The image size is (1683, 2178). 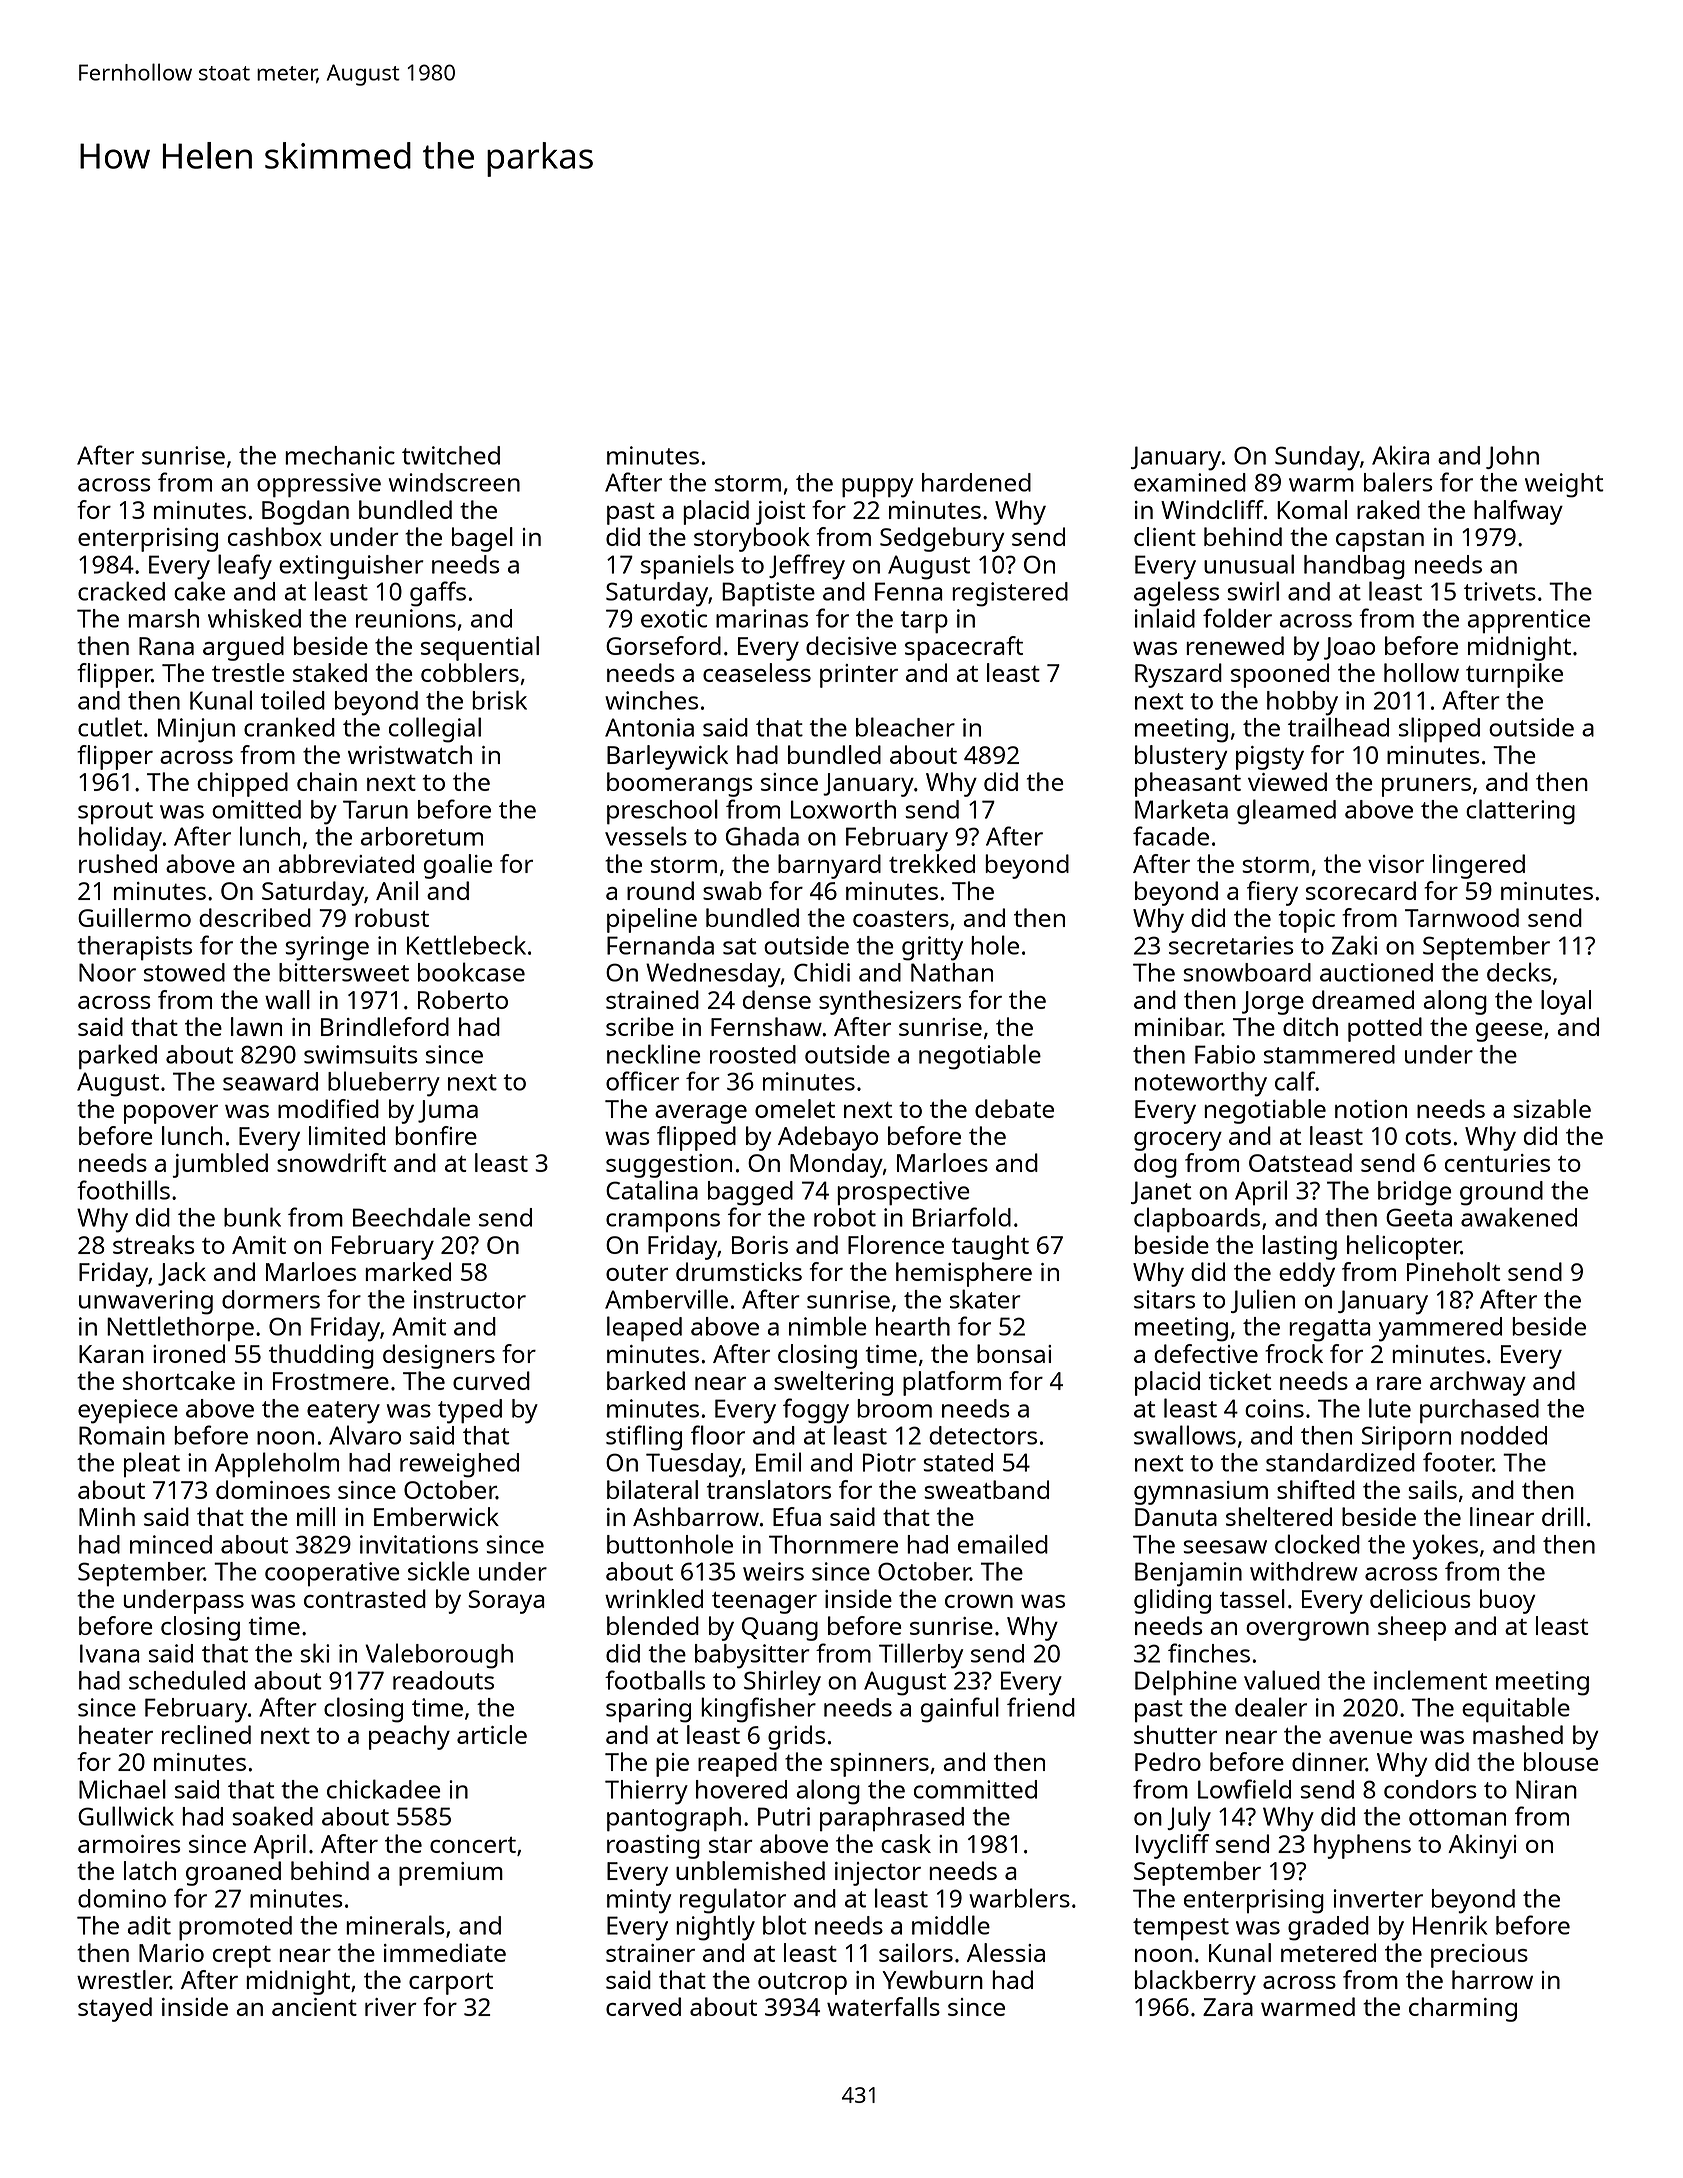 I want to click on mechanic, so click(x=340, y=455).
